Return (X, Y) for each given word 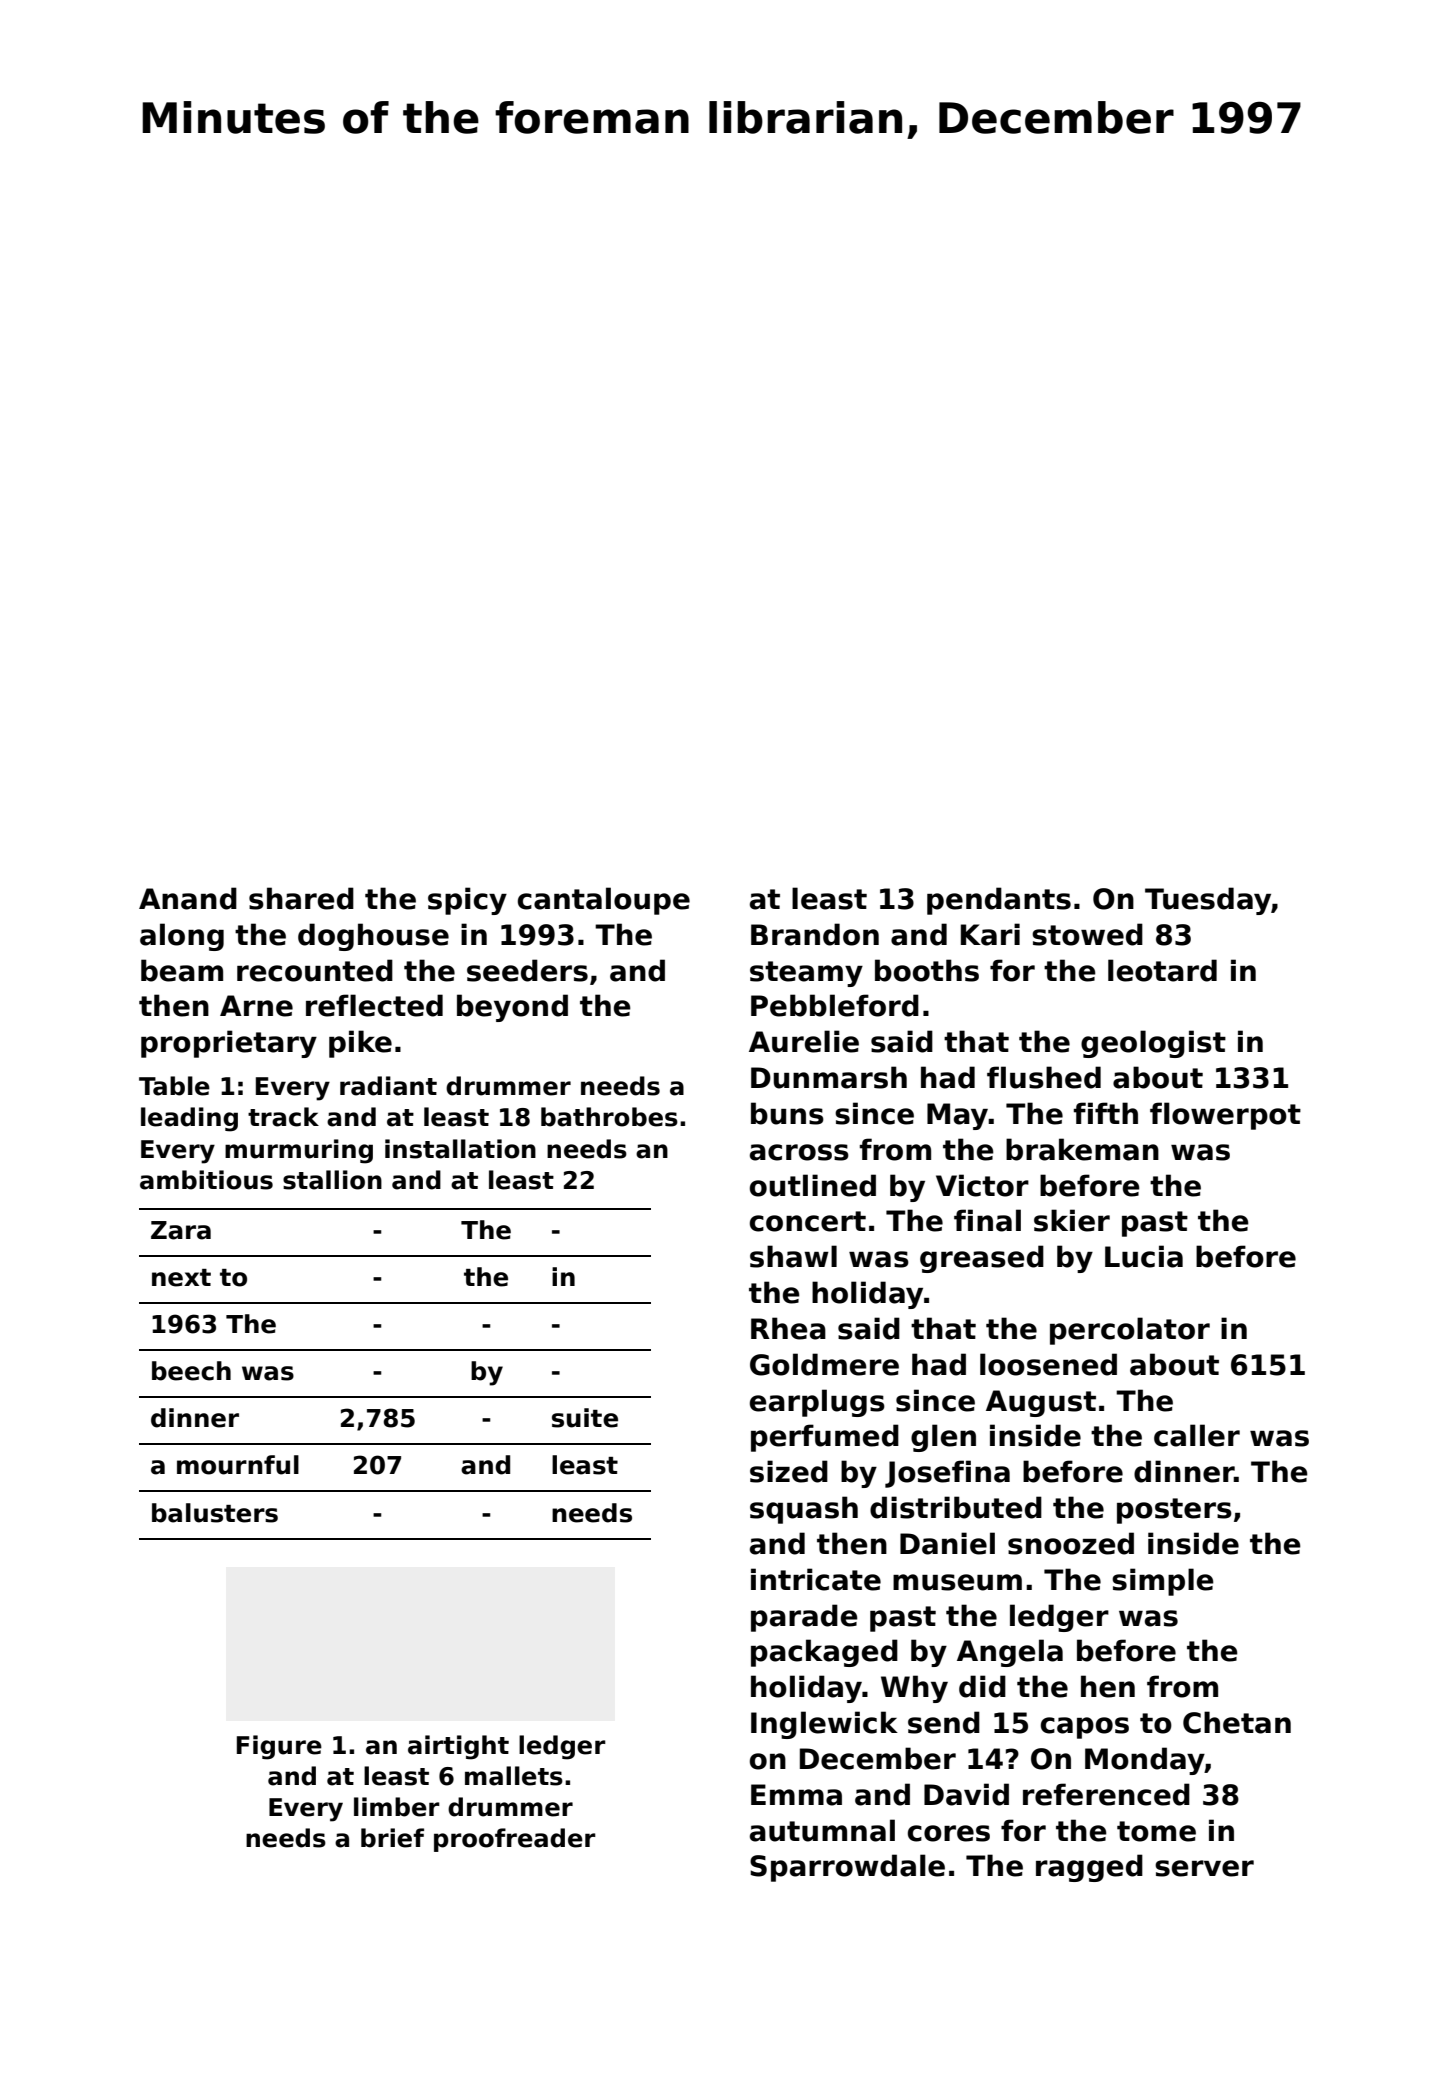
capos (1085, 1728)
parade (804, 1618)
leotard (1162, 970)
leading (189, 1119)
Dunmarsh (829, 1077)
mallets (514, 1776)
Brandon (815, 934)
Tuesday (1208, 901)
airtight (458, 1747)
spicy (467, 901)
